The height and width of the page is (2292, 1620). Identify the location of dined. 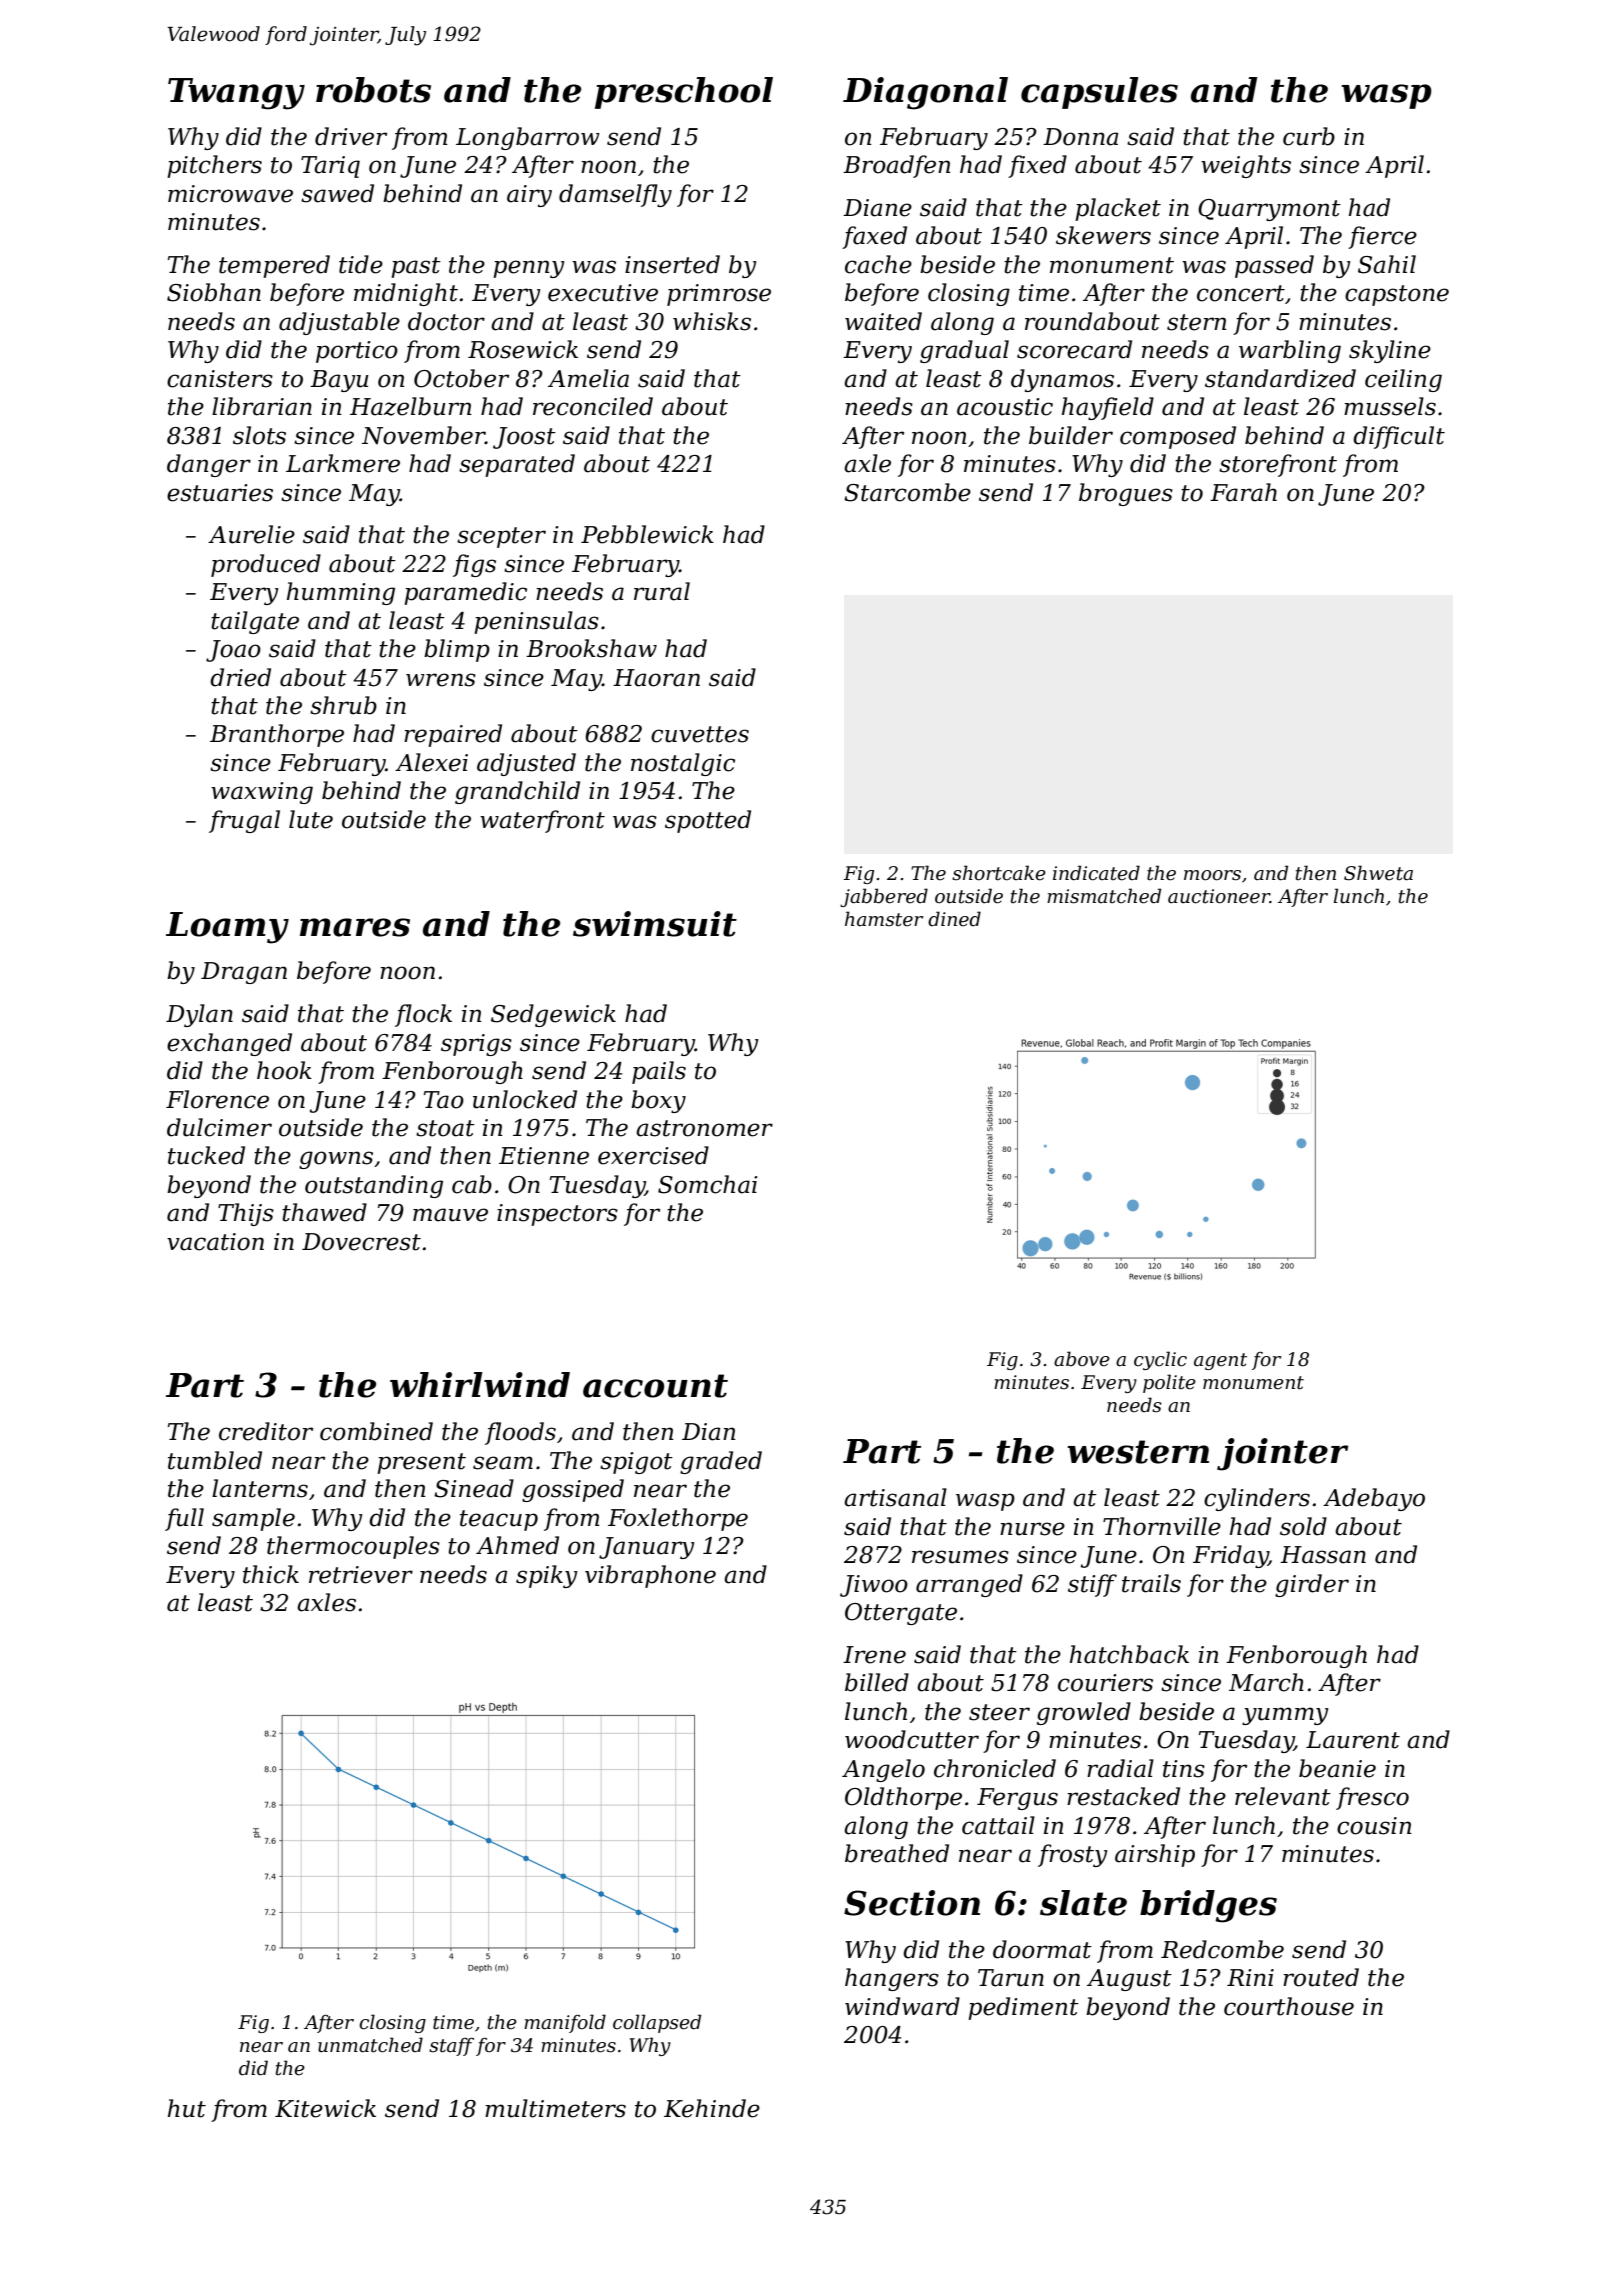
(954, 919).
